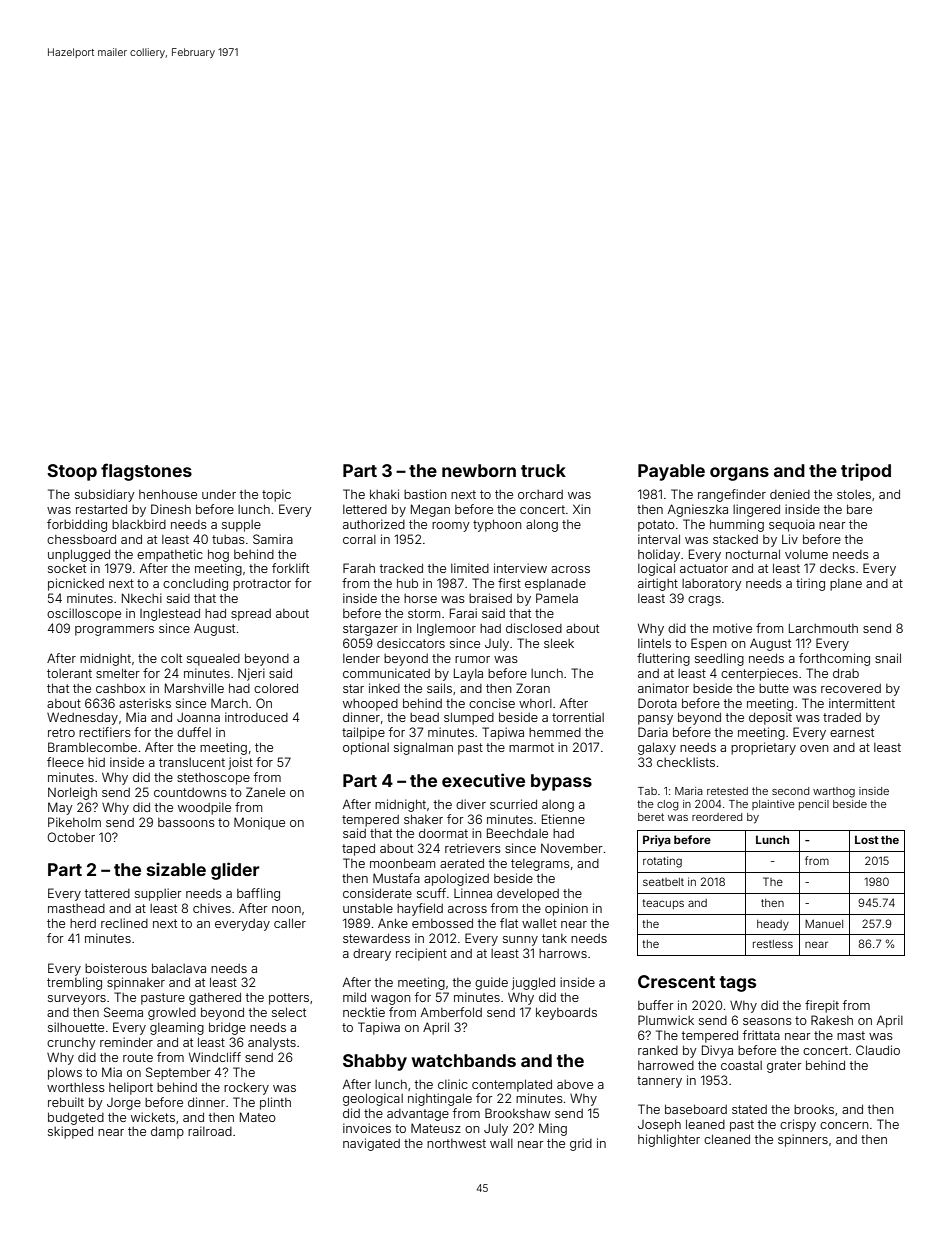  What do you see at coordinates (543, 470) in the document?
I see `truck` at bounding box center [543, 470].
